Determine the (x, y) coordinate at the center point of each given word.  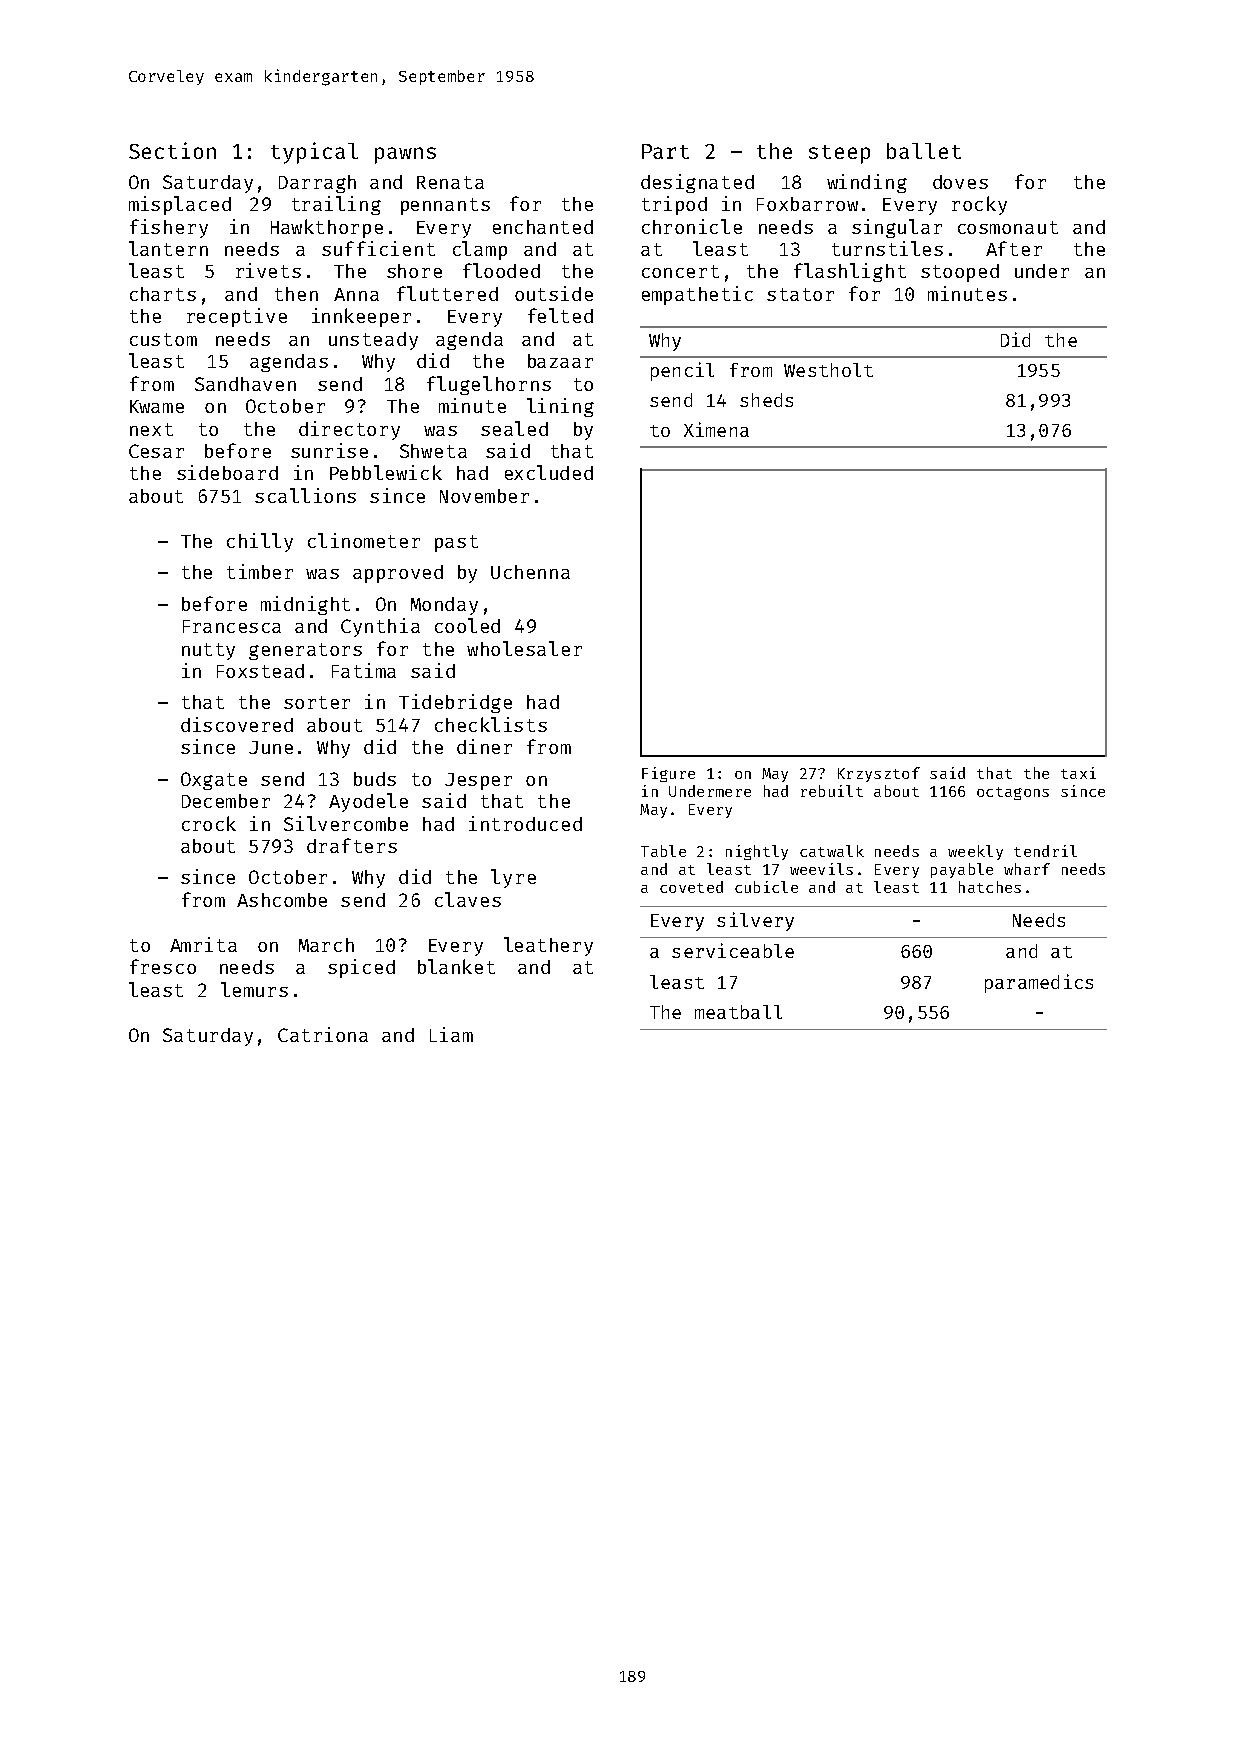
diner (484, 746)
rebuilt (832, 791)
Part (665, 151)
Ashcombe (282, 900)
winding (867, 183)
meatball (738, 1012)
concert (680, 271)
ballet (924, 151)
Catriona (323, 1034)
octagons (1013, 793)
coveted (691, 887)
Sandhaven (245, 384)
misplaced (180, 205)
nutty (208, 651)
